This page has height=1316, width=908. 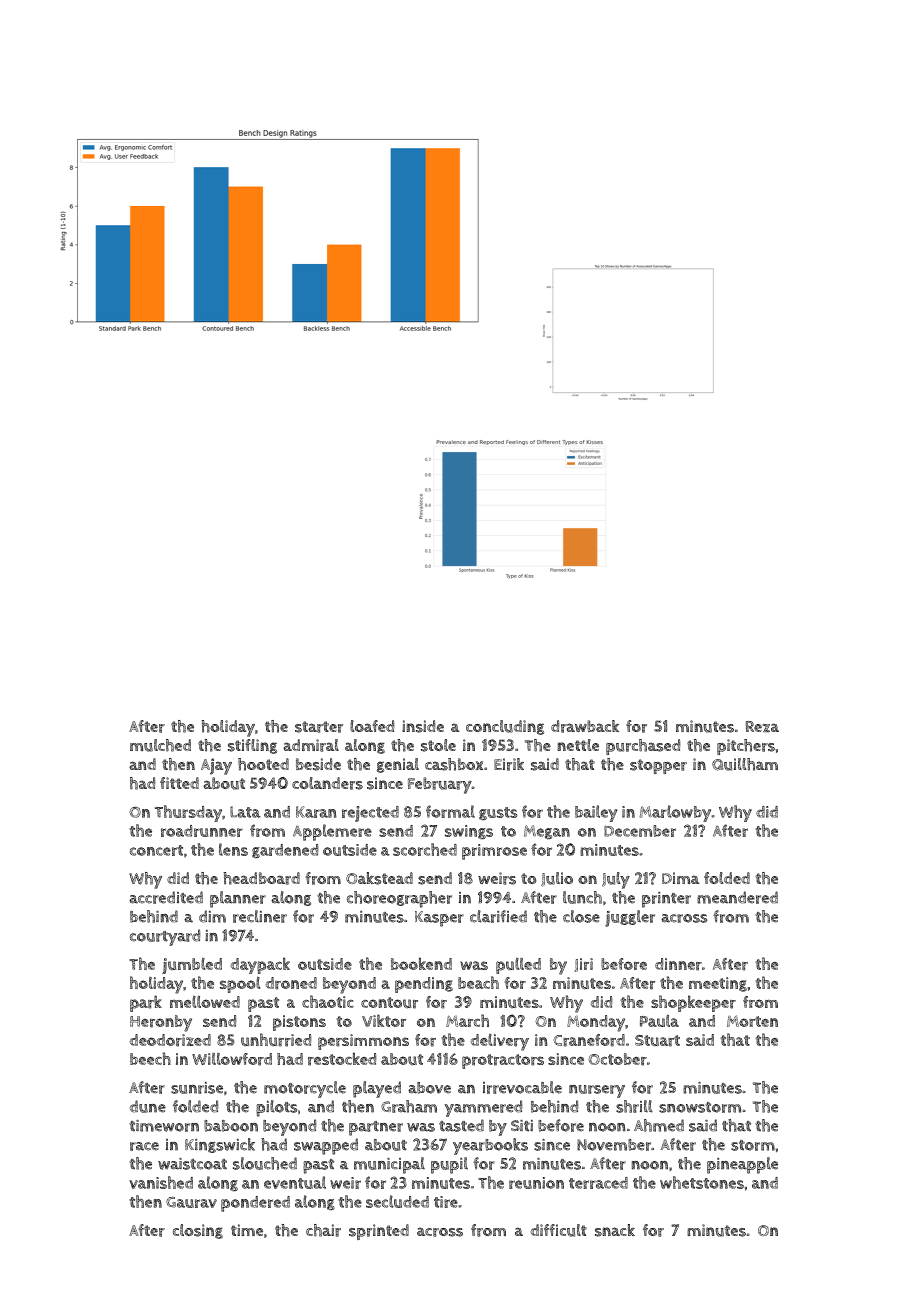 What do you see at coordinates (160, 745) in the page?
I see `mulched` at bounding box center [160, 745].
